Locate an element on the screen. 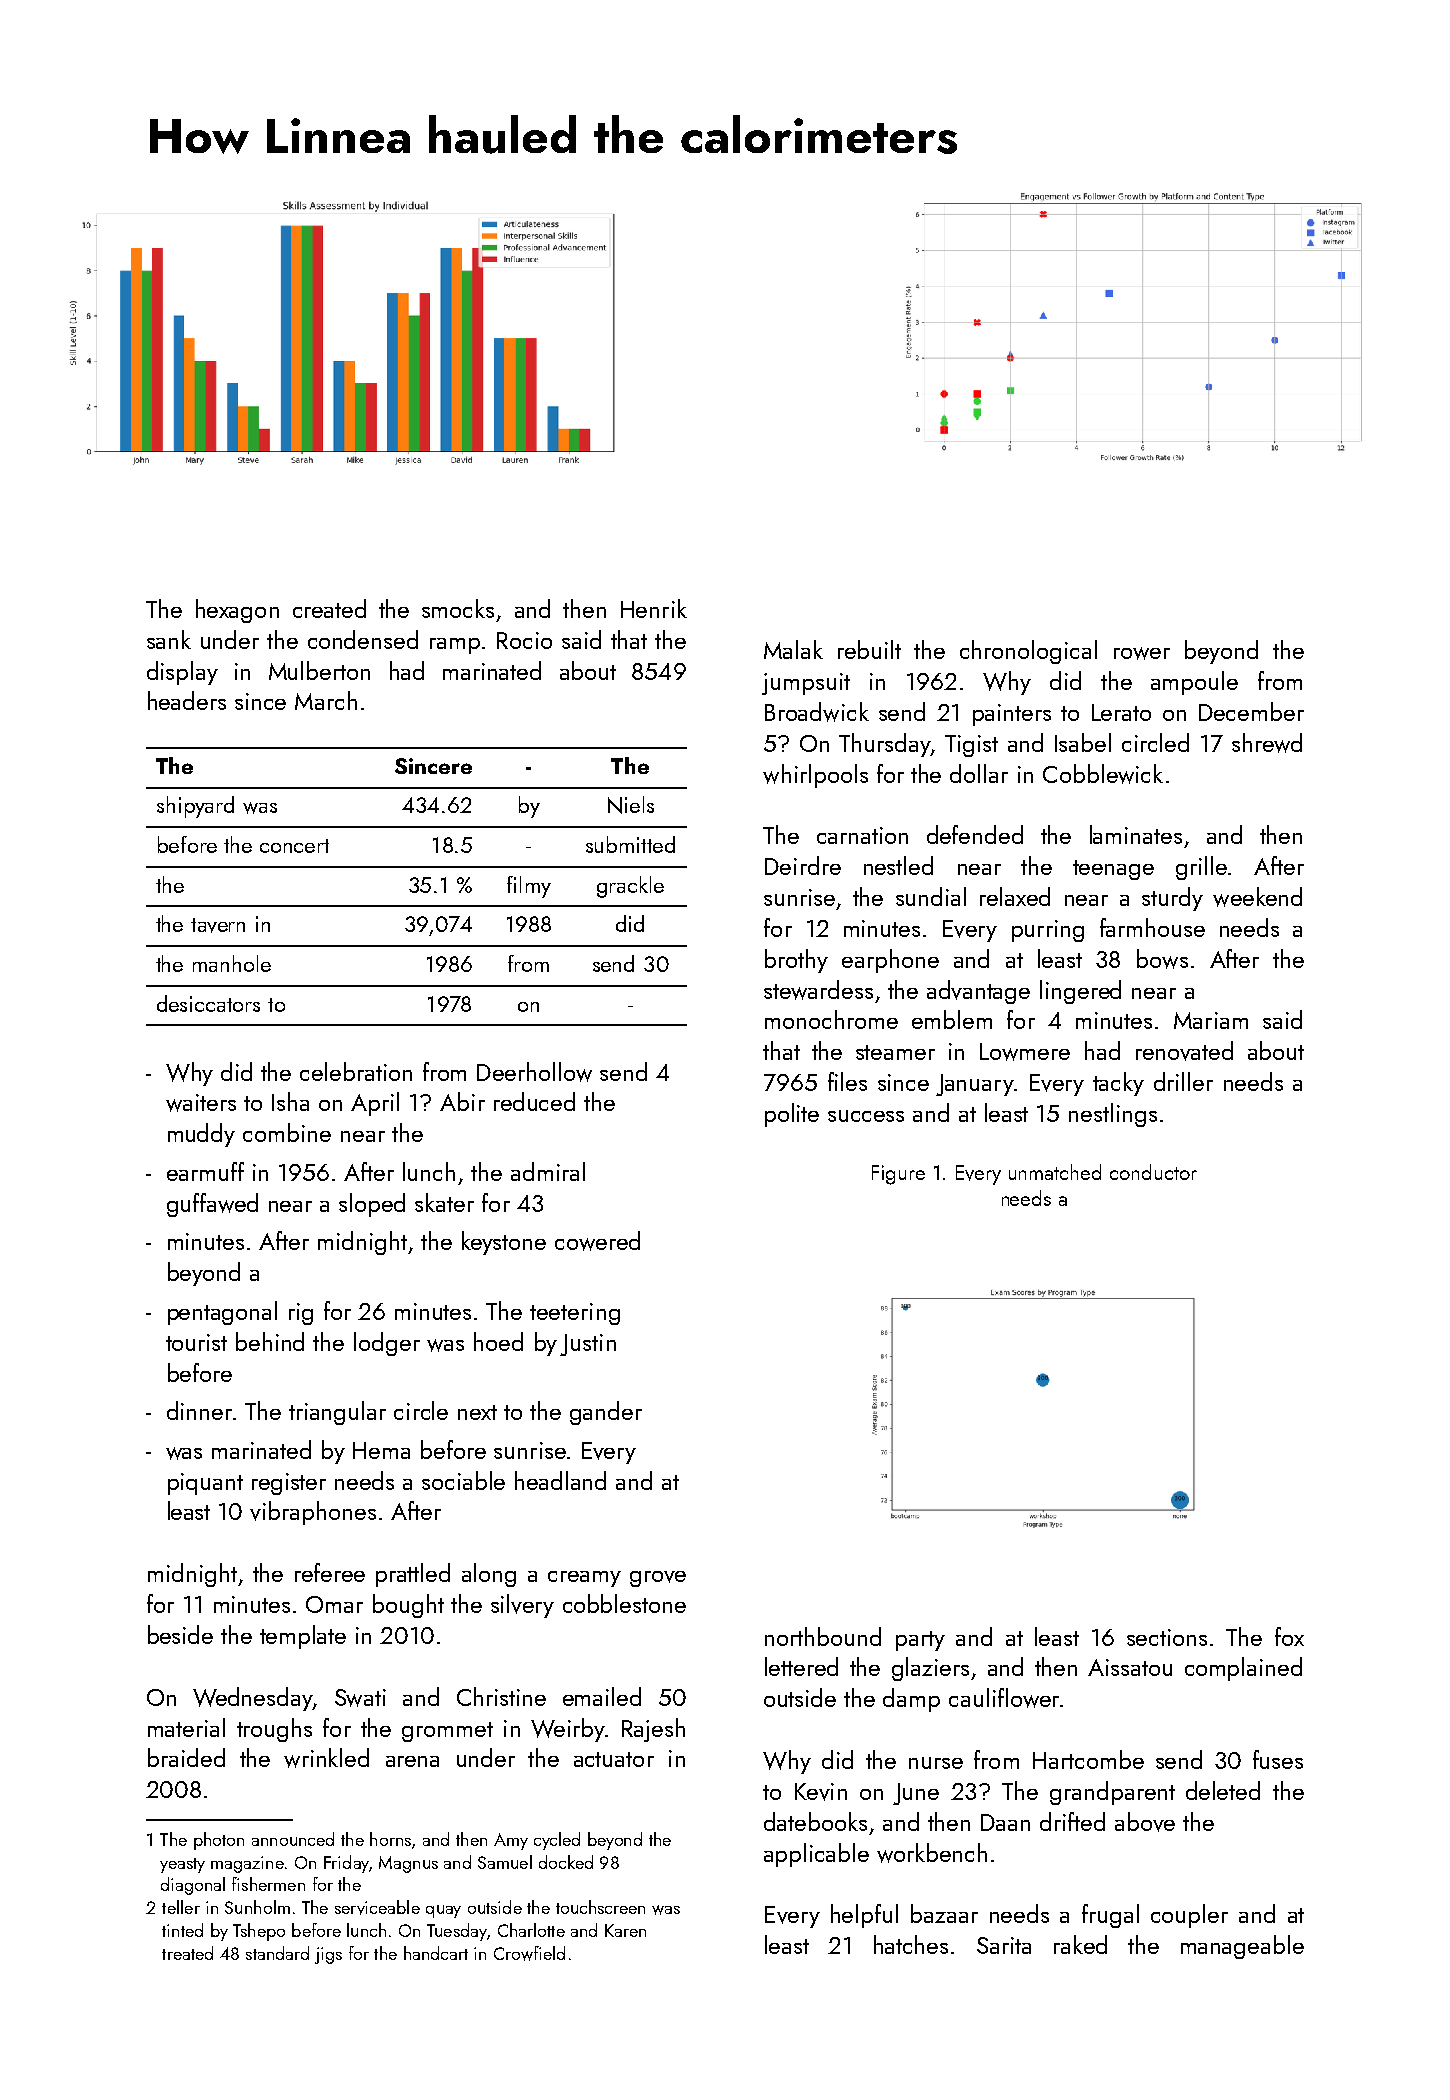 This screenshot has height=2100, width=1450. dinner is located at coordinates (199, 1410).
